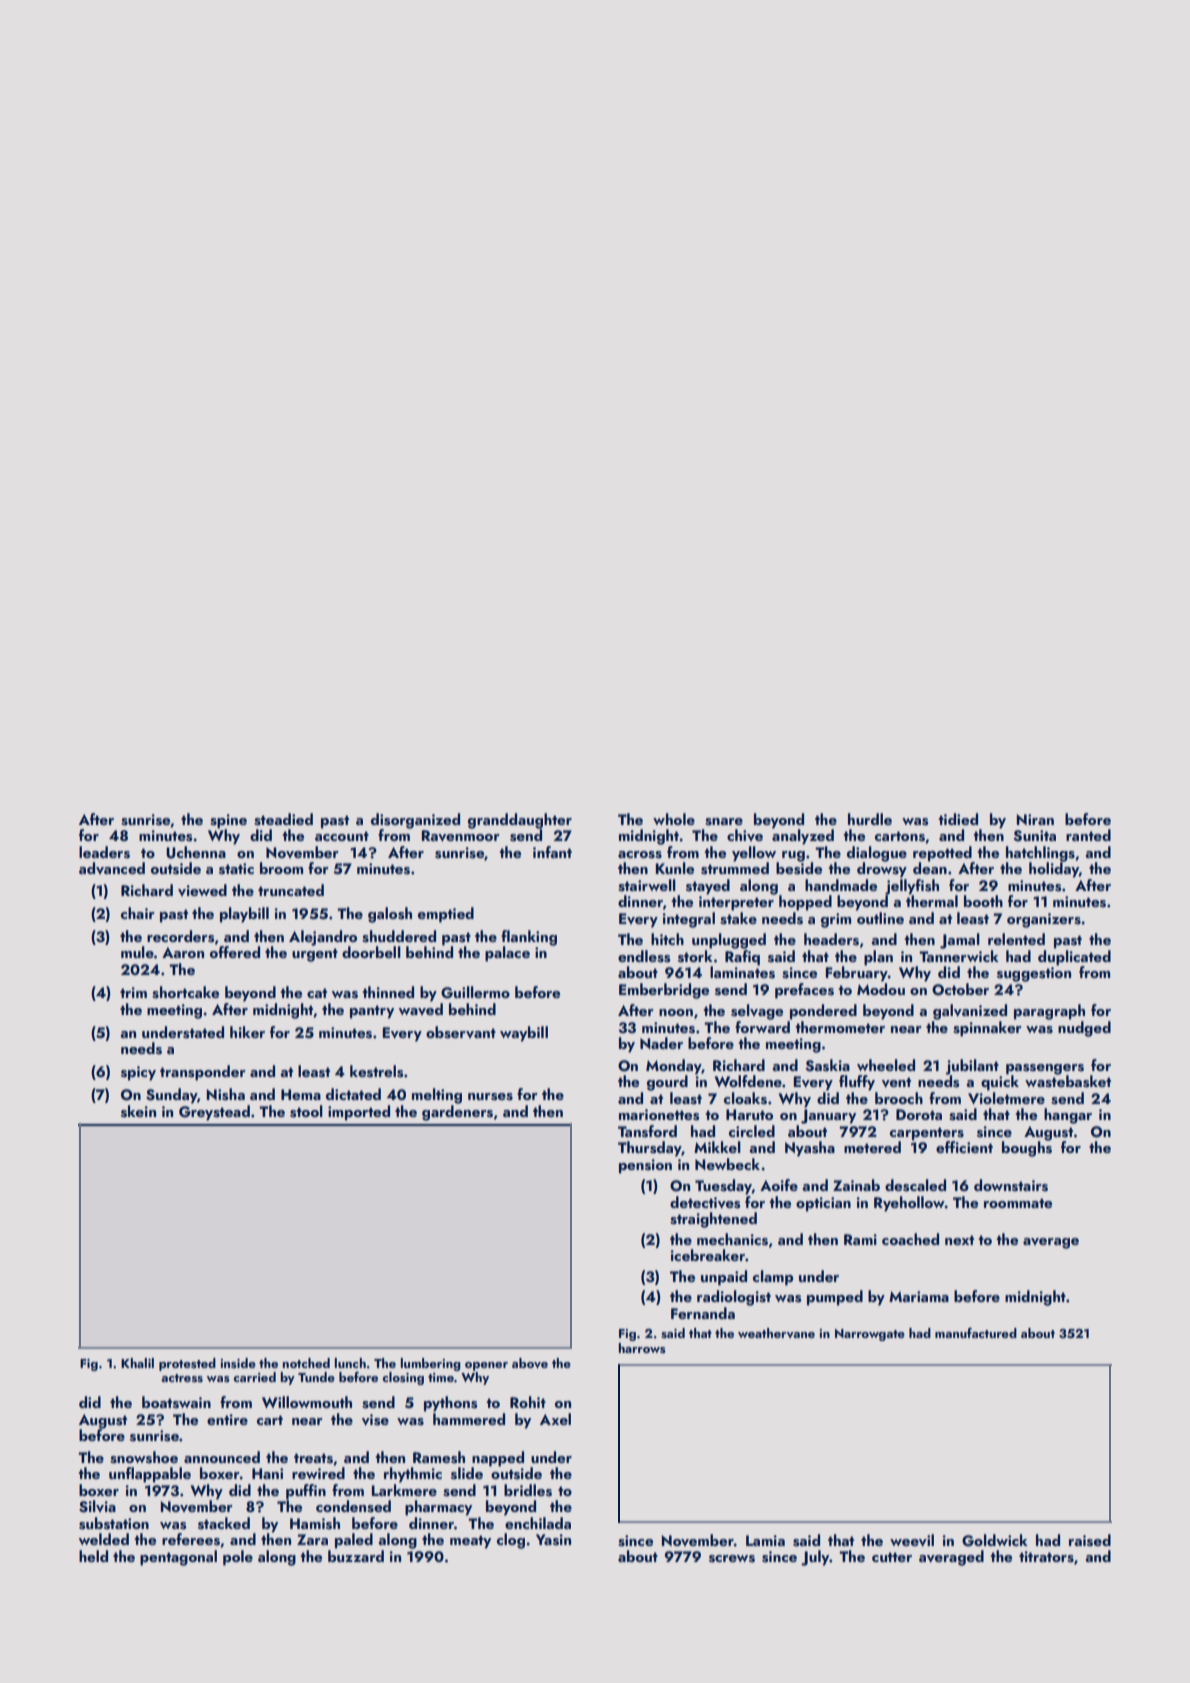  What do you see at coordinates (959, 1240) in the screenshot?
I see `next` at bounding box center [959, 1240].
